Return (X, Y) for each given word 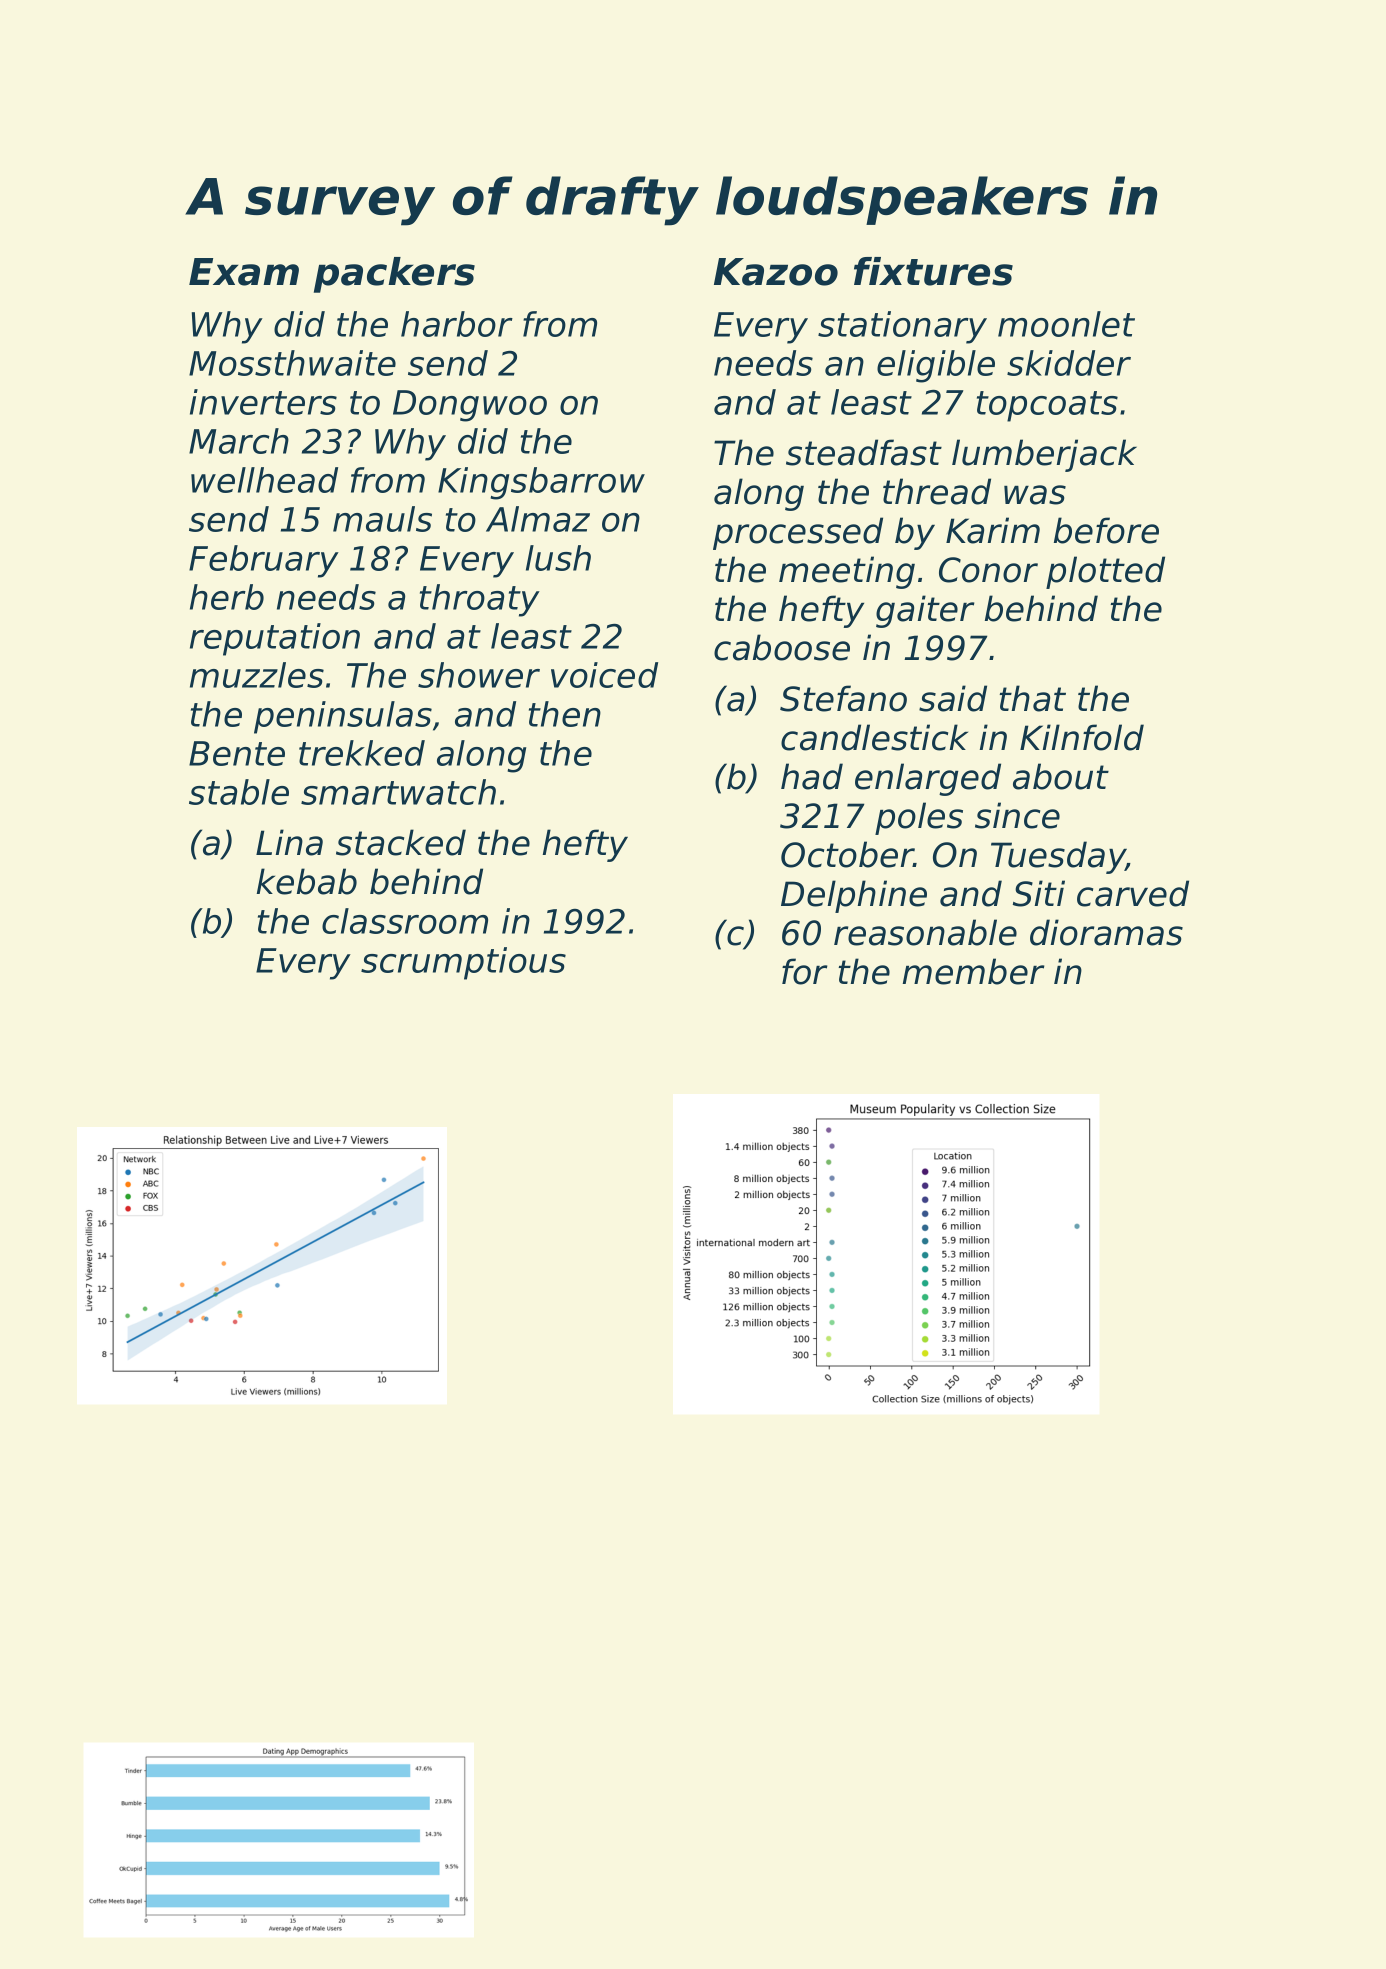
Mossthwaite (292, 363)
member (974, 971)
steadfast (864, 452)
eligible (936, 366)
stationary (902, 327)
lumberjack (1044, 455)
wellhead (264, 480)
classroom (405, 921)
